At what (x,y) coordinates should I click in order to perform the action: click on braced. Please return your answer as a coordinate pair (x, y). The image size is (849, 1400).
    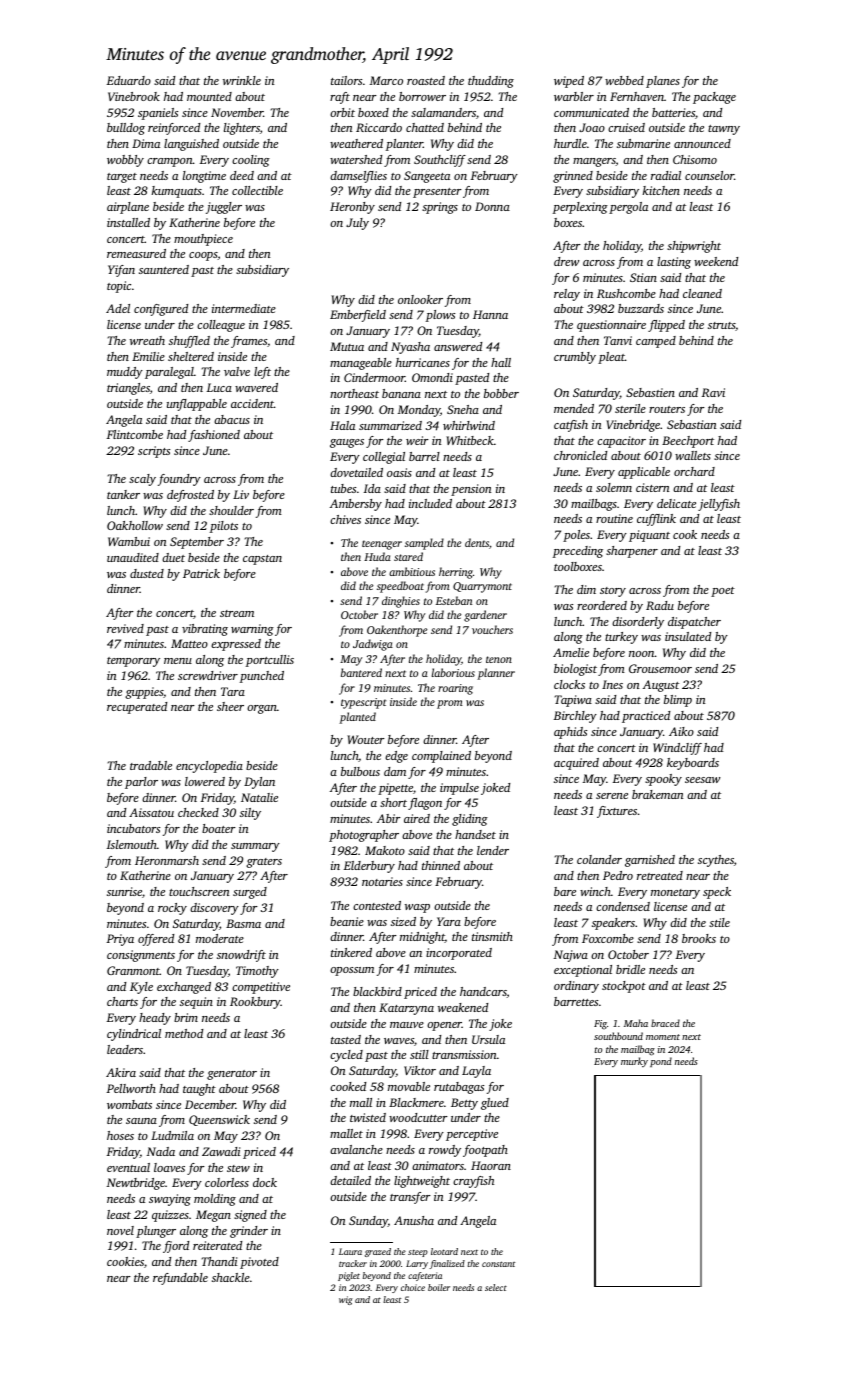
    Looking at the image, I should click on (665, 1023).
